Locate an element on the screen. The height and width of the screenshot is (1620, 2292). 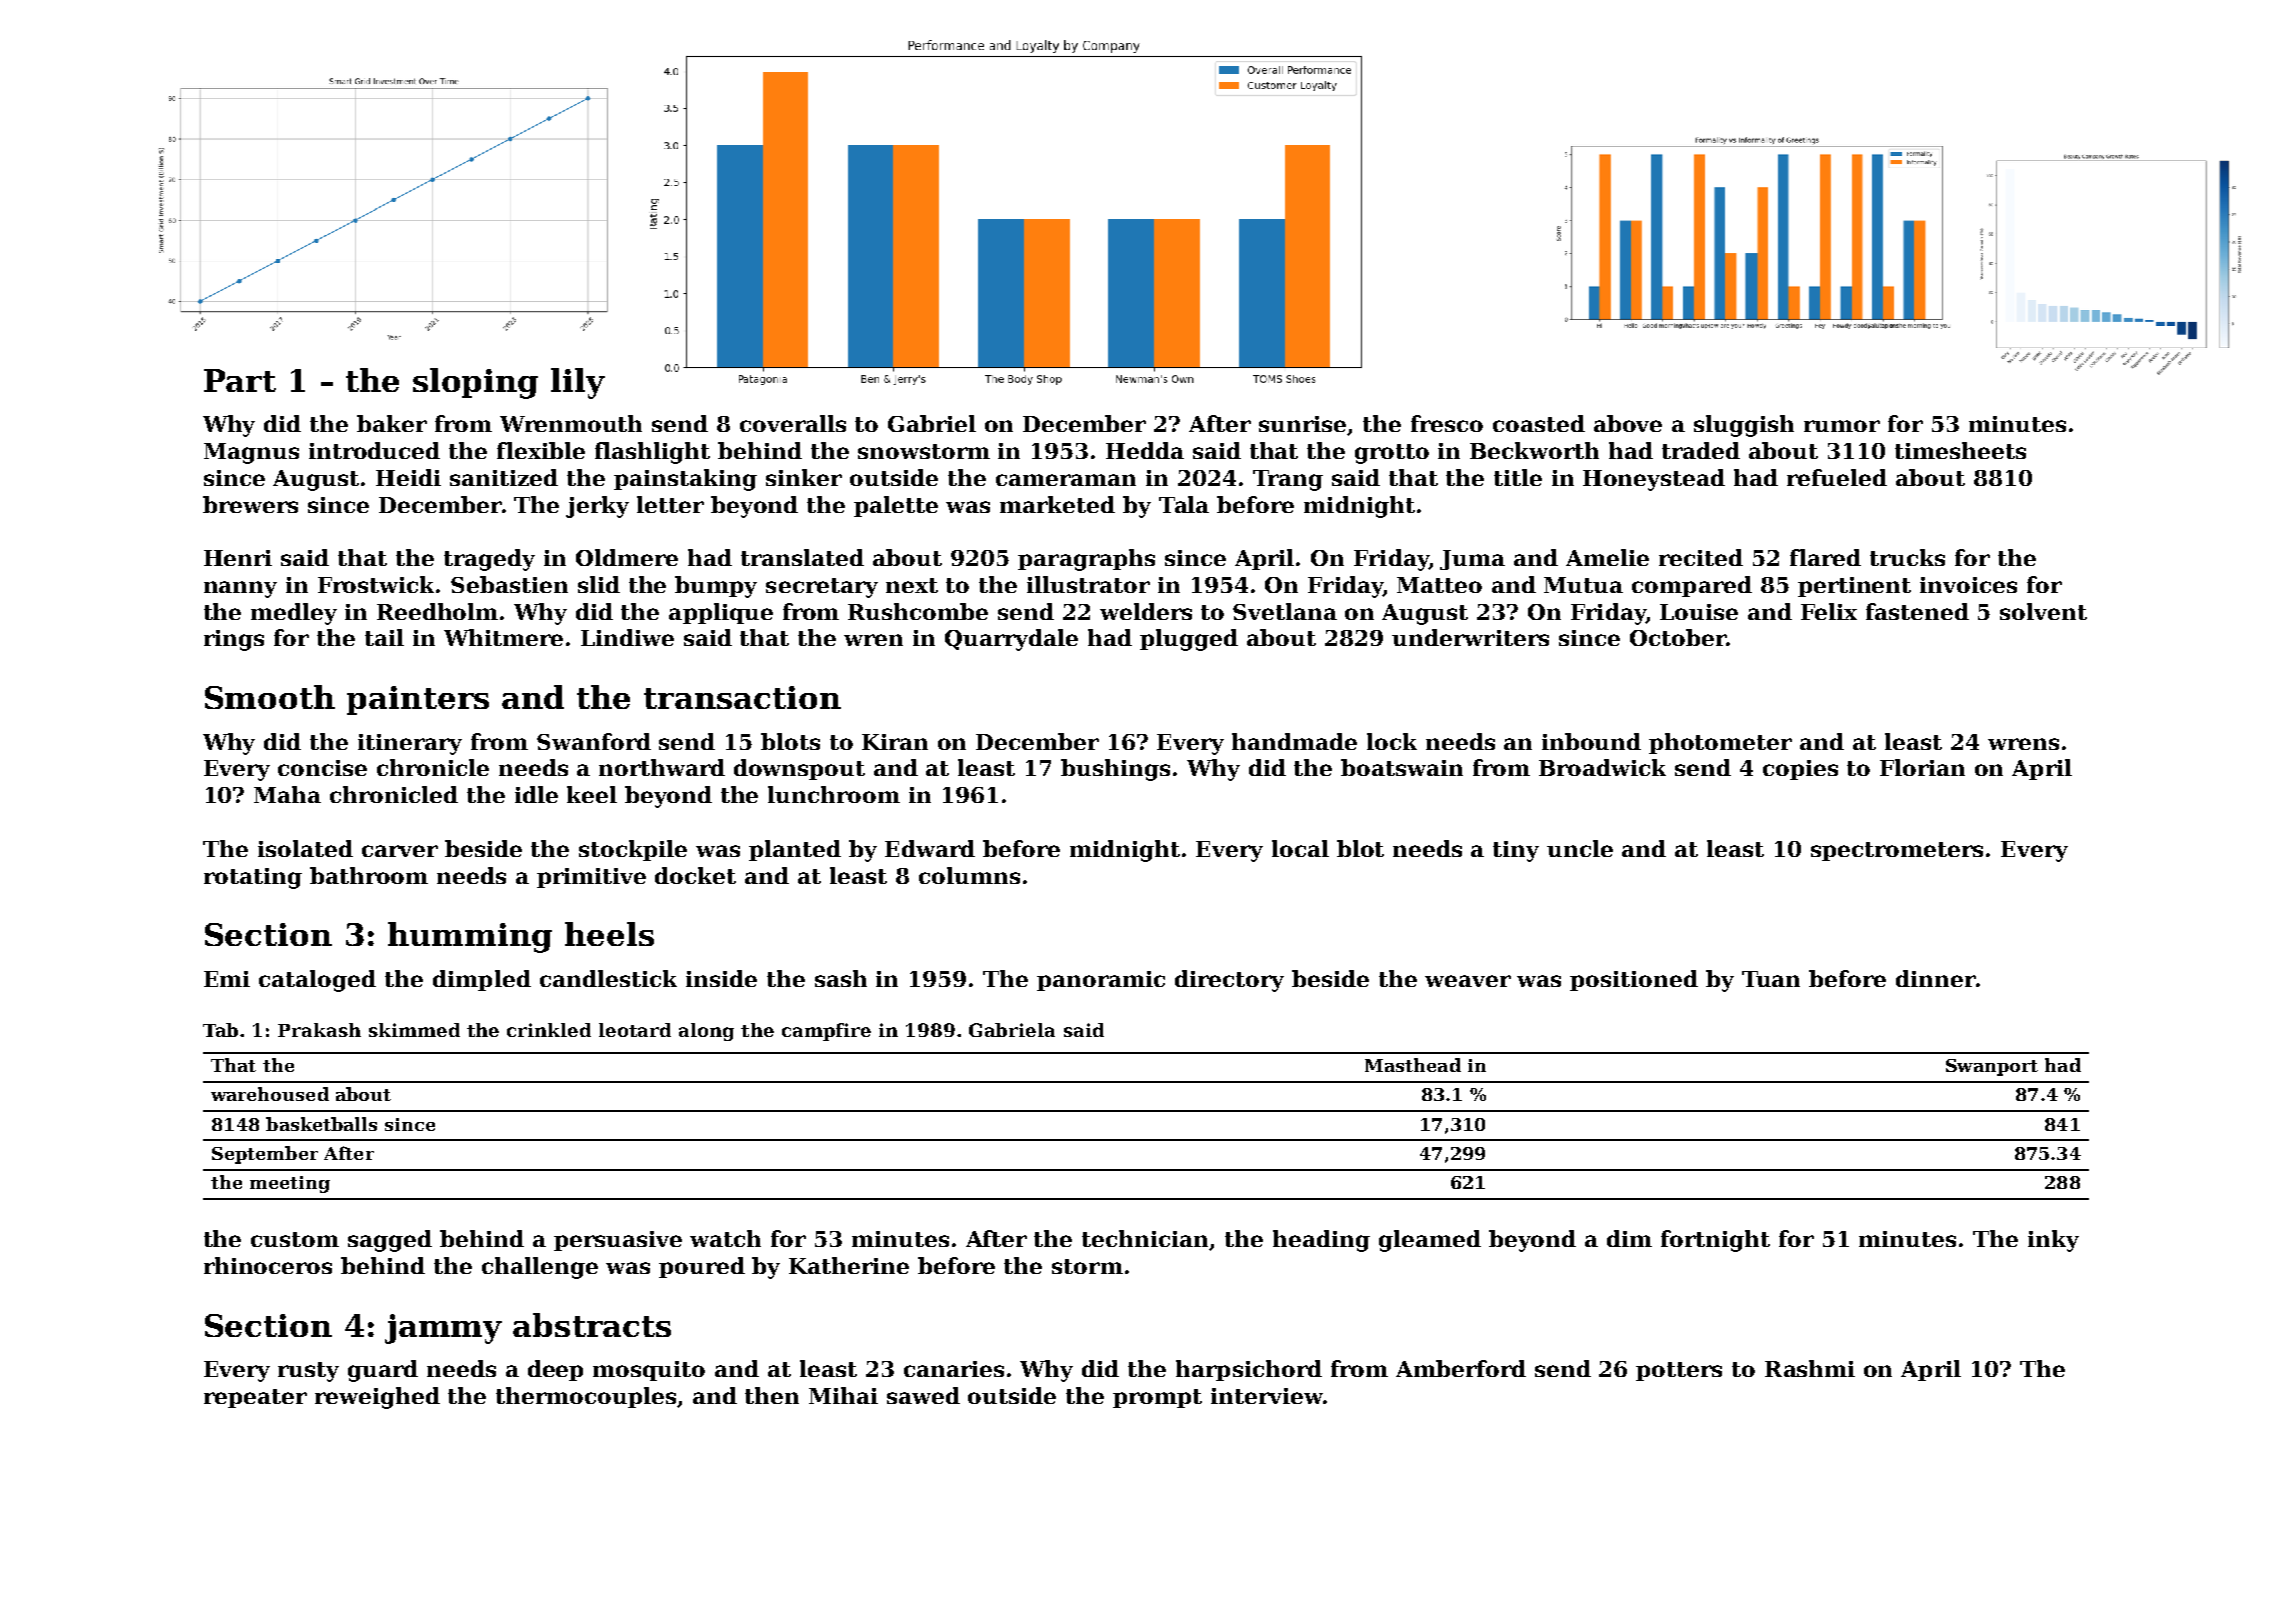
dinner is located at coordinates (1936, 978).
